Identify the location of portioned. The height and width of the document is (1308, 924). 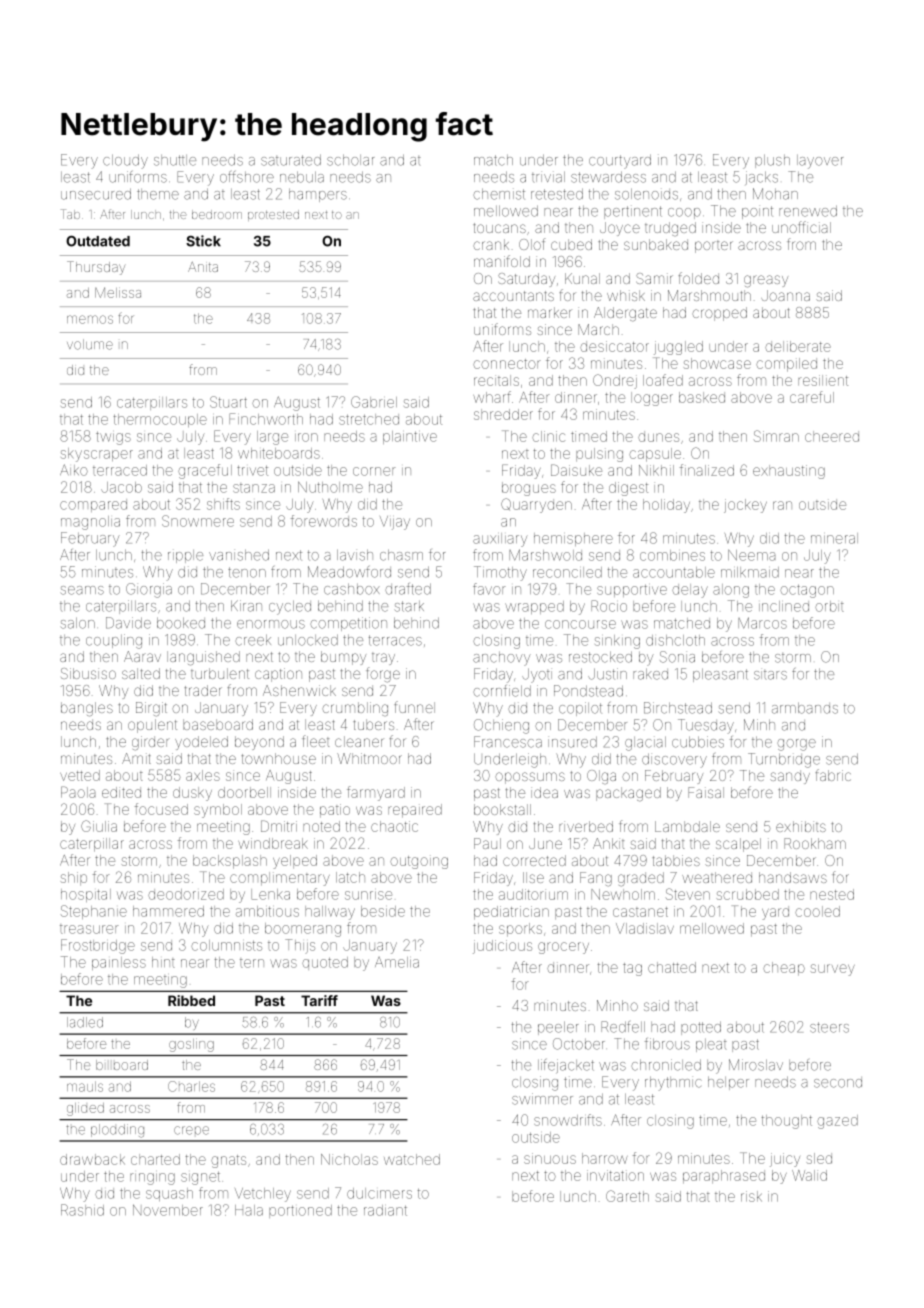
(300, 1211).
